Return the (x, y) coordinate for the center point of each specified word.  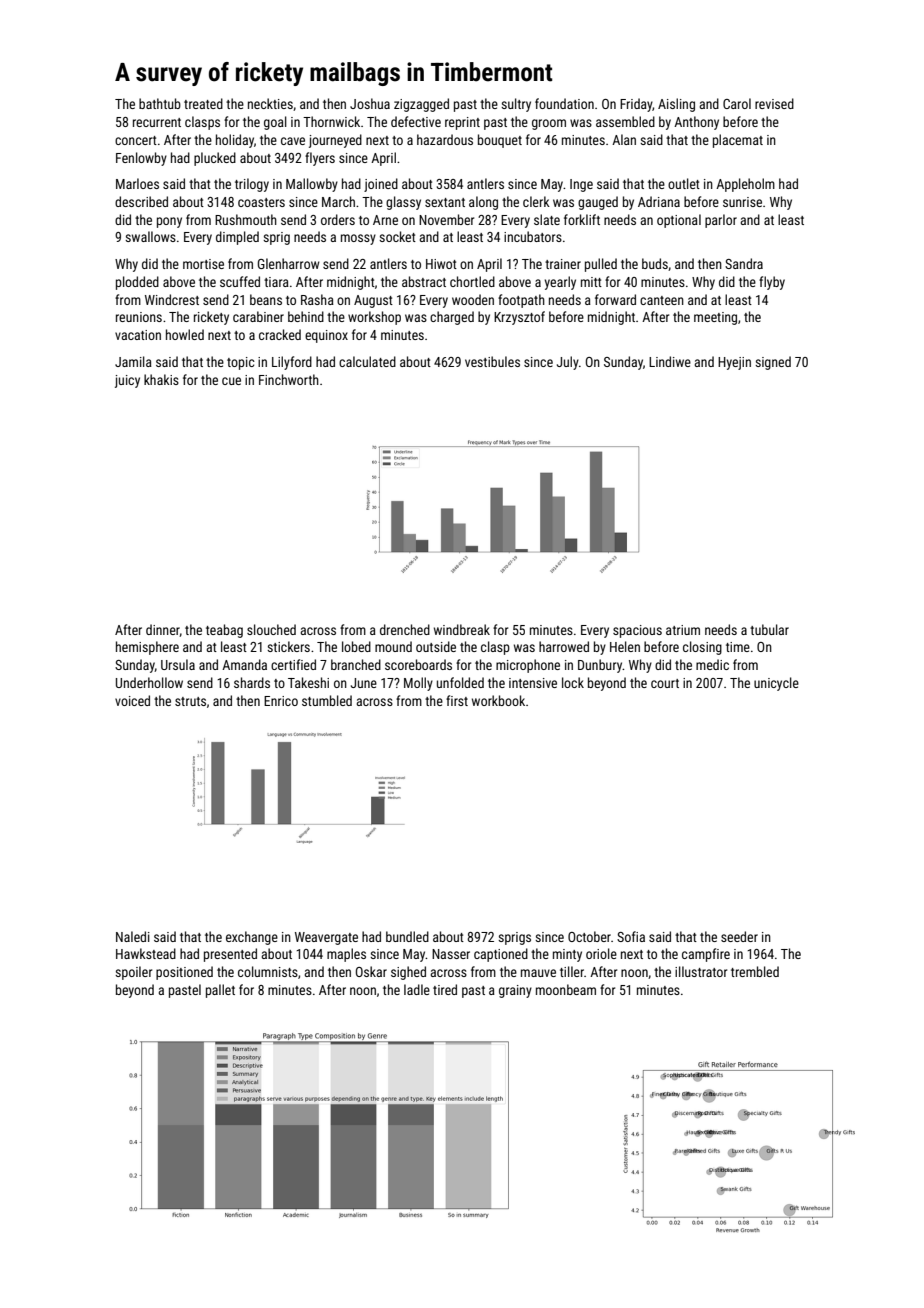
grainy (515, 991)
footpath (521, 301)
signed (773, 363)
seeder (739, 936)
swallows (150, 236)
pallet (220, 991)
